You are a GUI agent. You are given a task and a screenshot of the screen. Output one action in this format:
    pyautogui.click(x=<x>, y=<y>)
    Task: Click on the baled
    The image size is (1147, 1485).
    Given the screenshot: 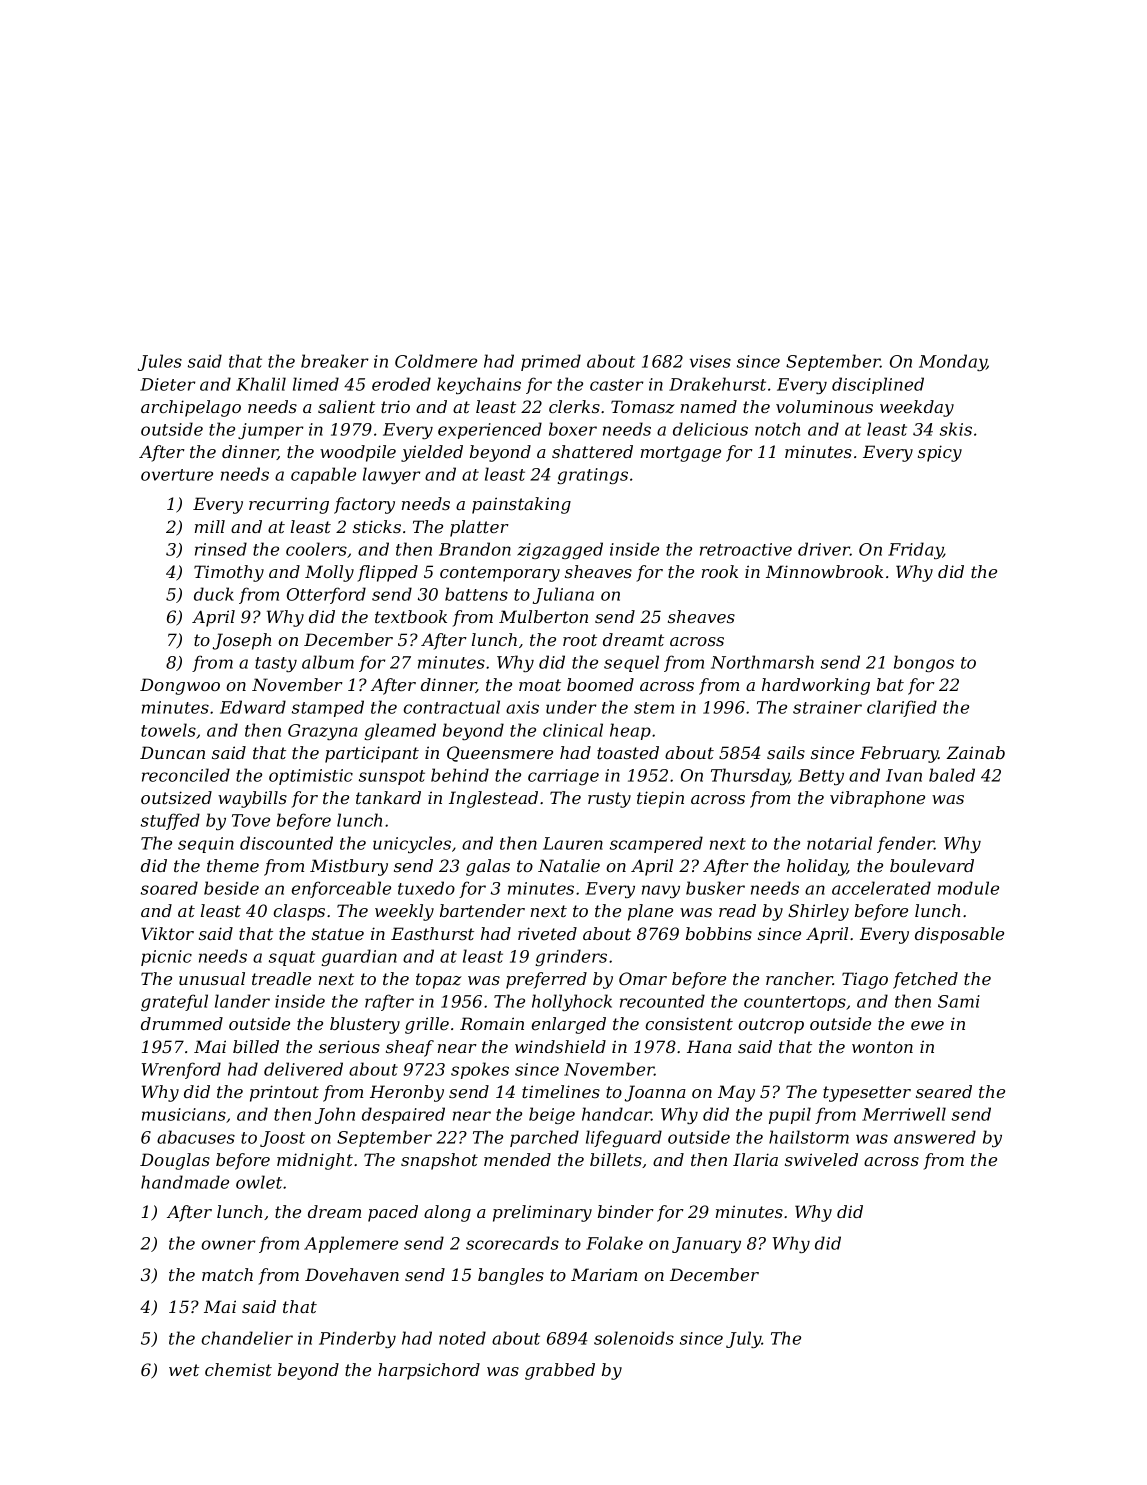 What is the action you would take?
    pyautogui.click(x=952, y=775)
